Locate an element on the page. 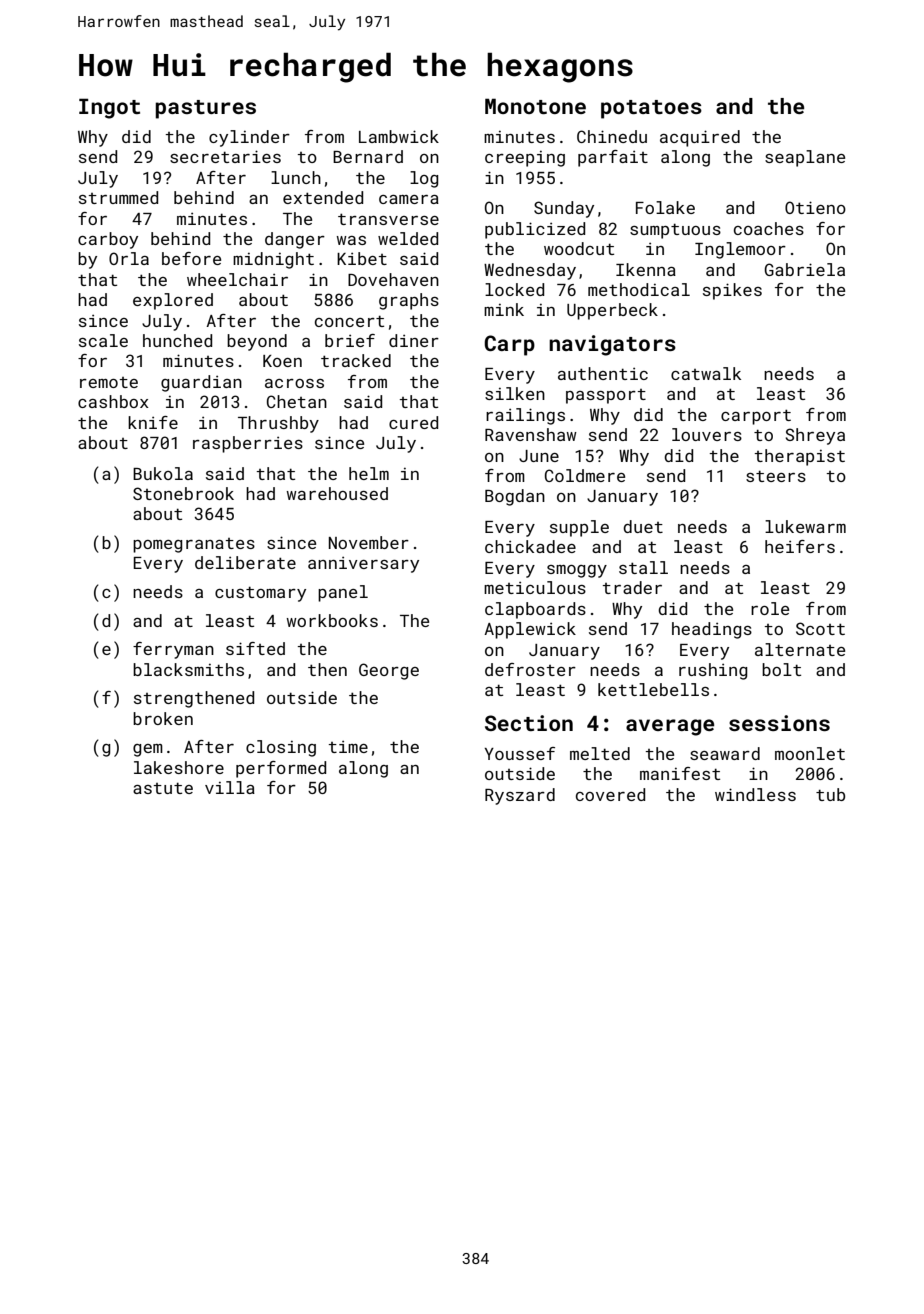  wheelchair is located at coordinates (237, 279).
